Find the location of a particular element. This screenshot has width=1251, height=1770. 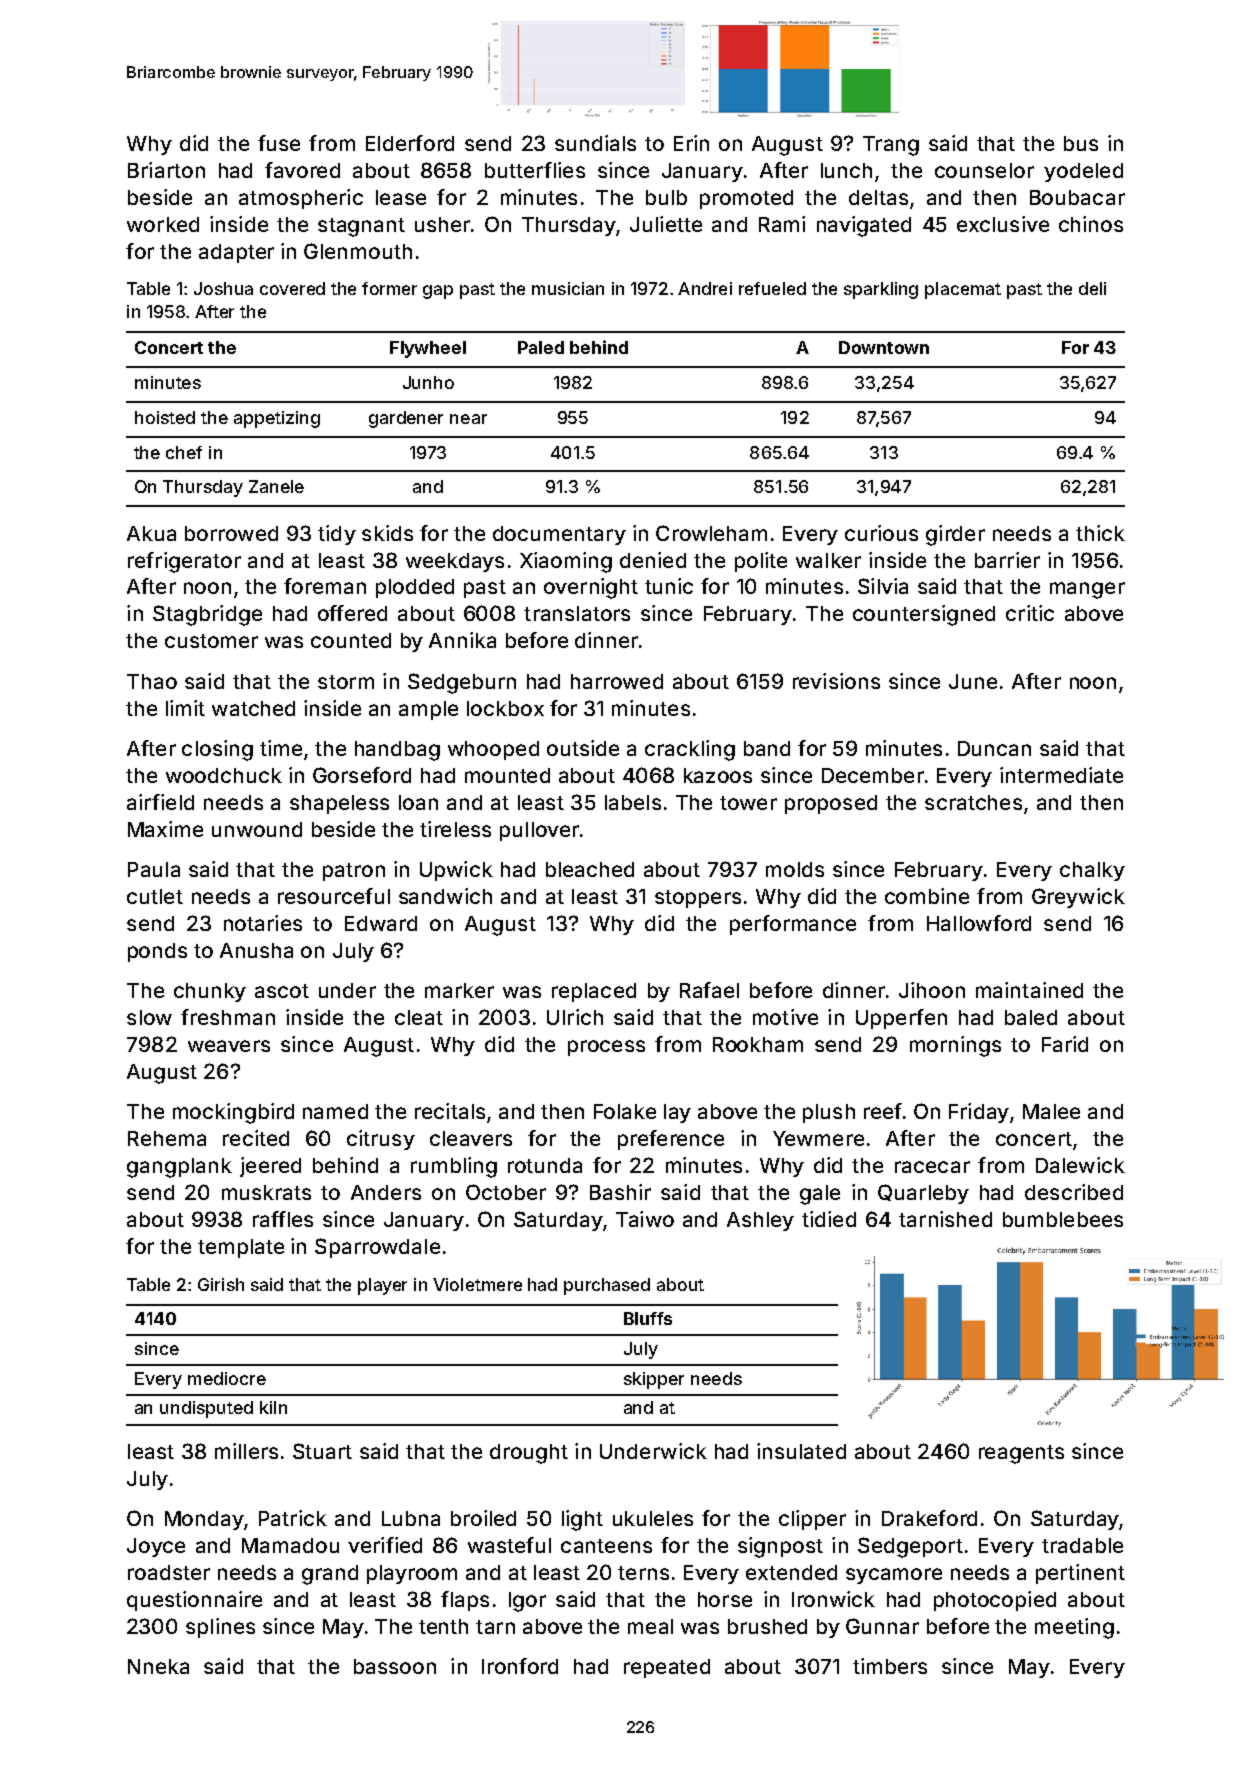

recited is located at coordinates (256, 1138).
